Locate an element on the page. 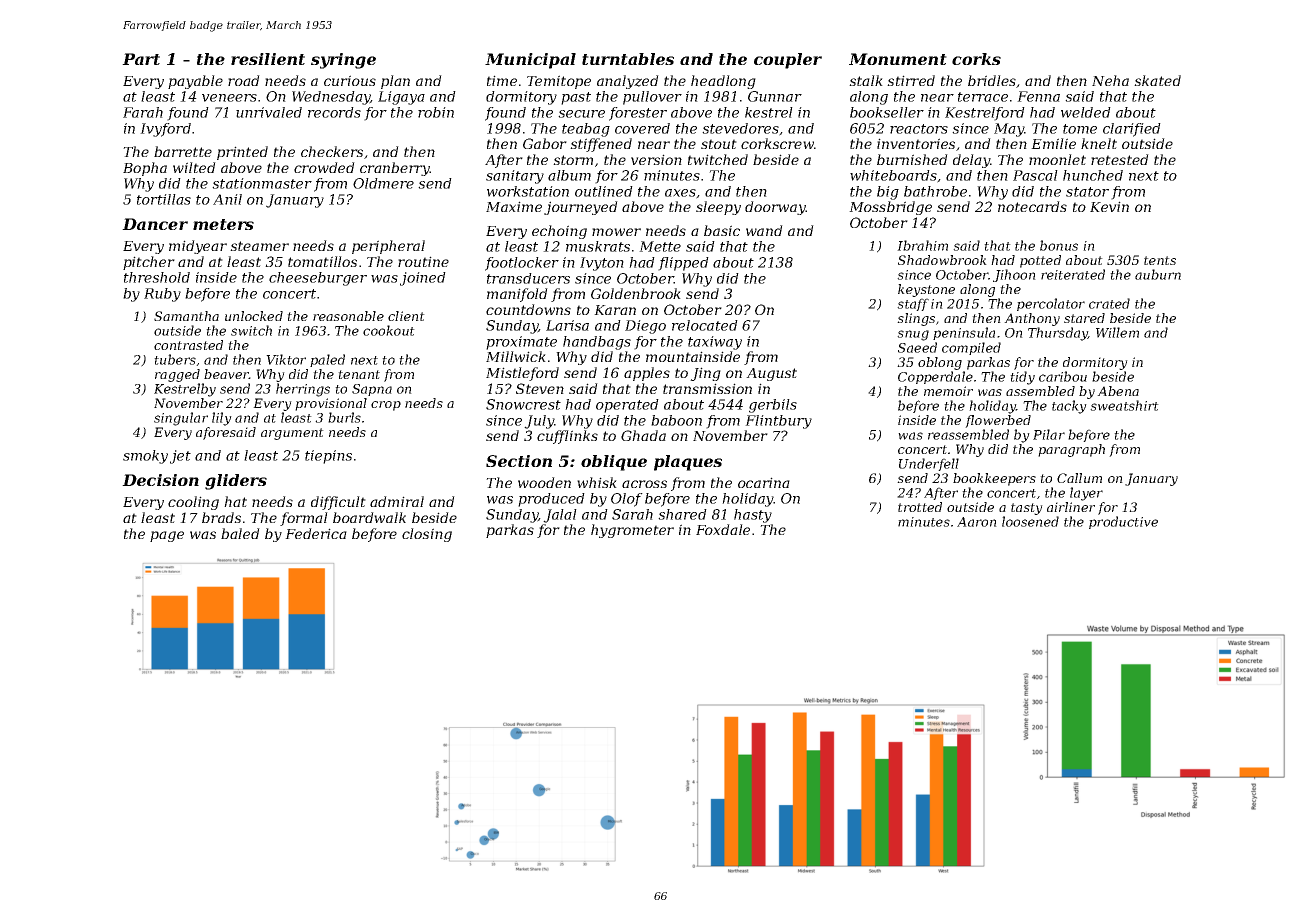 The width and height of the document is (1308, 924). Anil is located at coordinates (227, 199).
